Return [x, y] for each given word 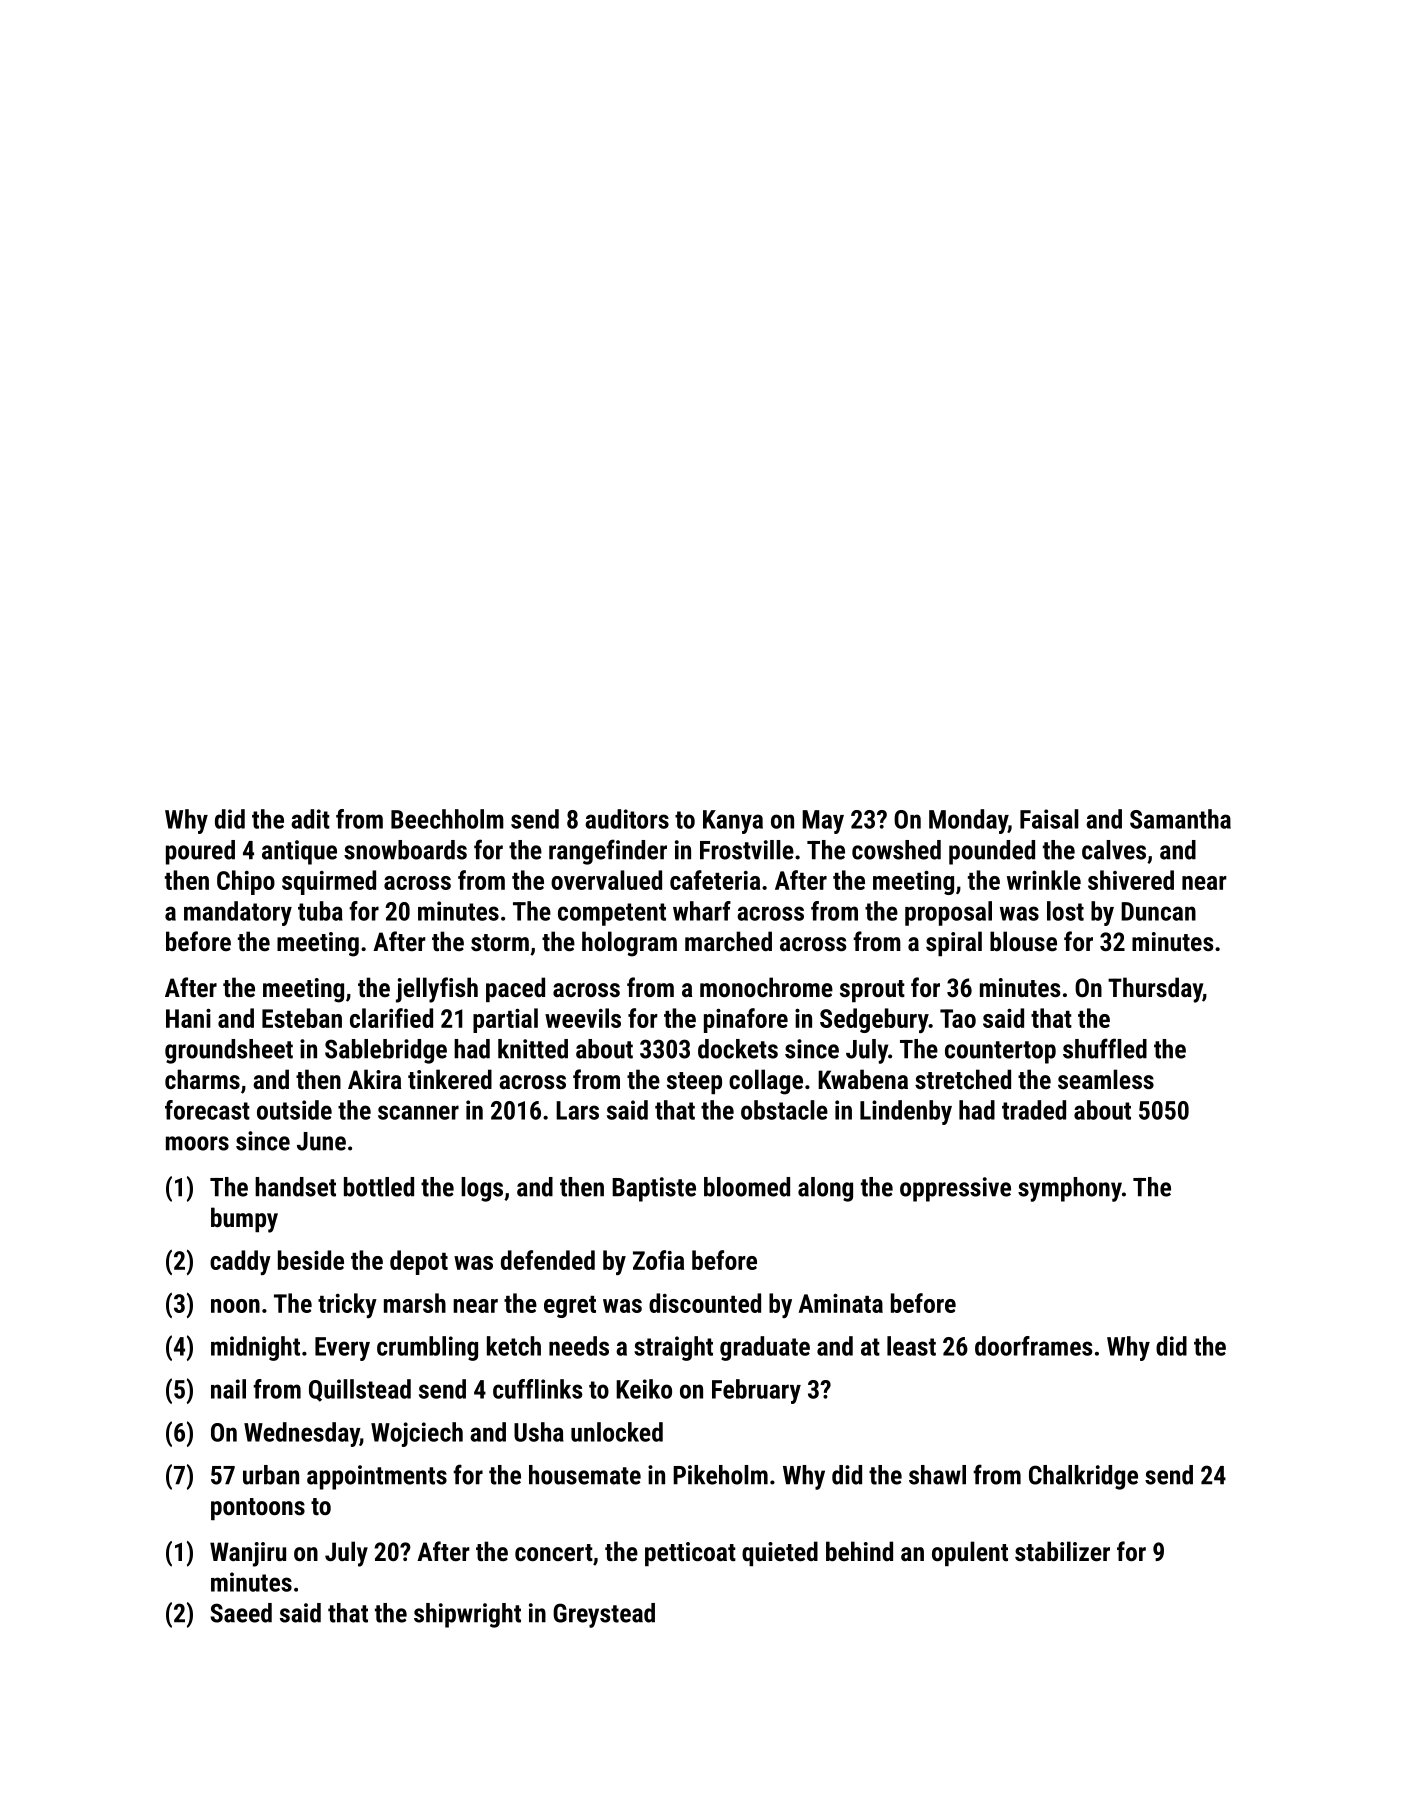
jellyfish [437, 990]
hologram [629, 944]
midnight [255, 1348]
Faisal [1049, 819]
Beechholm [447, 819]
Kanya [733, 822]
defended [548, 1260]
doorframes [1034, 1346]
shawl [937, 1475]
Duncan [1158, 911]
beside [311, 1260]
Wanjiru [248, 1554]
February [756, 1391]
